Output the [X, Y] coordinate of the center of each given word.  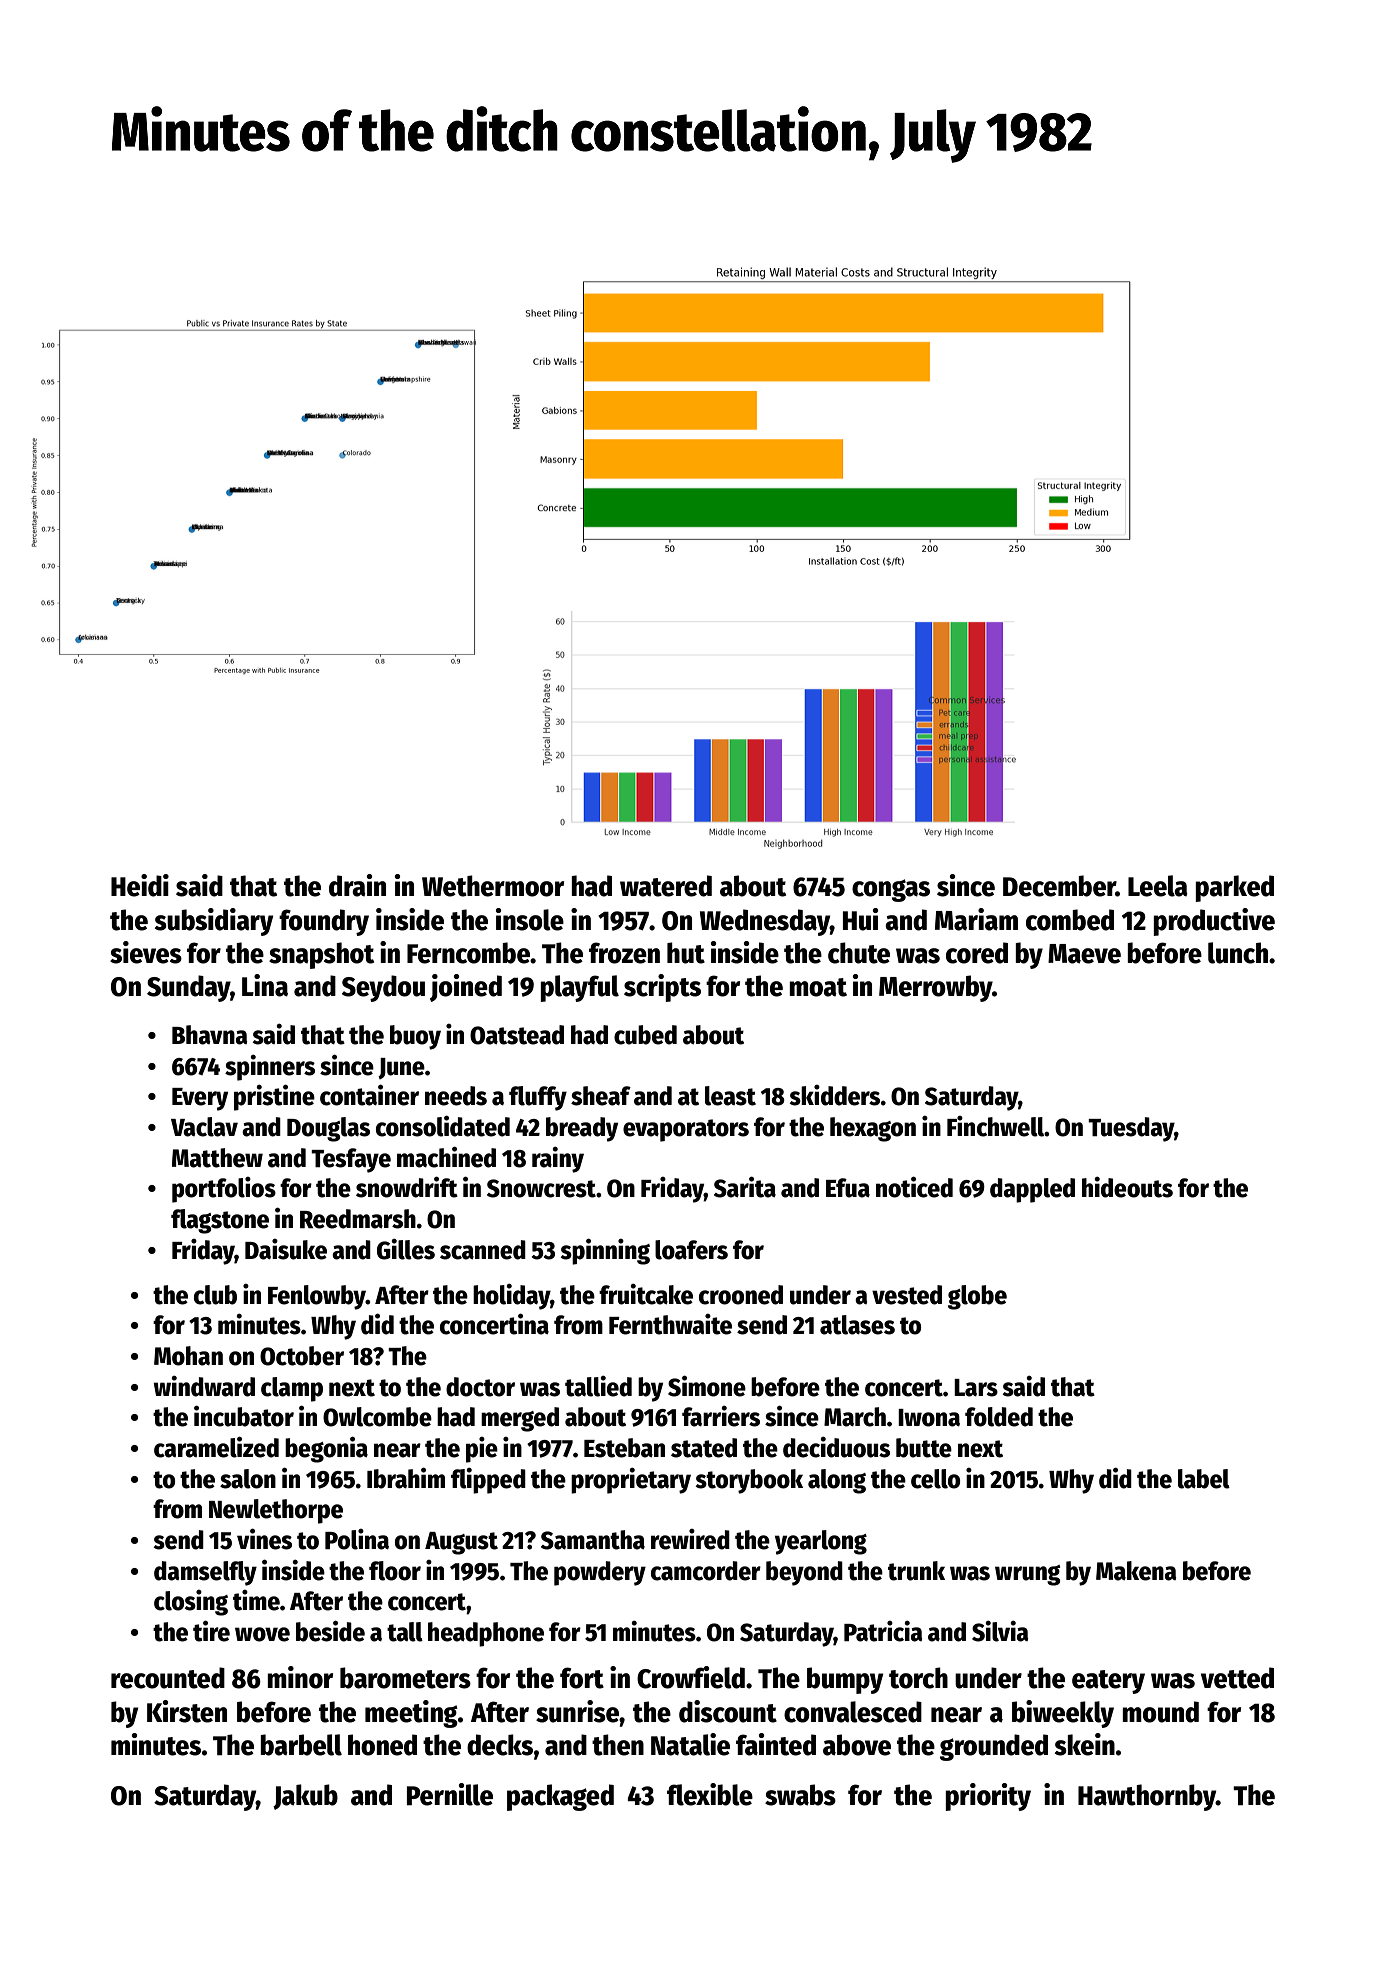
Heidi [140, 885]
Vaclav [204, 1127]
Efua [848, 1188]
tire [211, 1631]
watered [666, 886]
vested [907, 1295]
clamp [292, 1389]
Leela [1158, 886]
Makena [1136, 1571]
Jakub [305, 1797]
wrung [1027, 1575]
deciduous [836, 1447]
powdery [600, 1573]
